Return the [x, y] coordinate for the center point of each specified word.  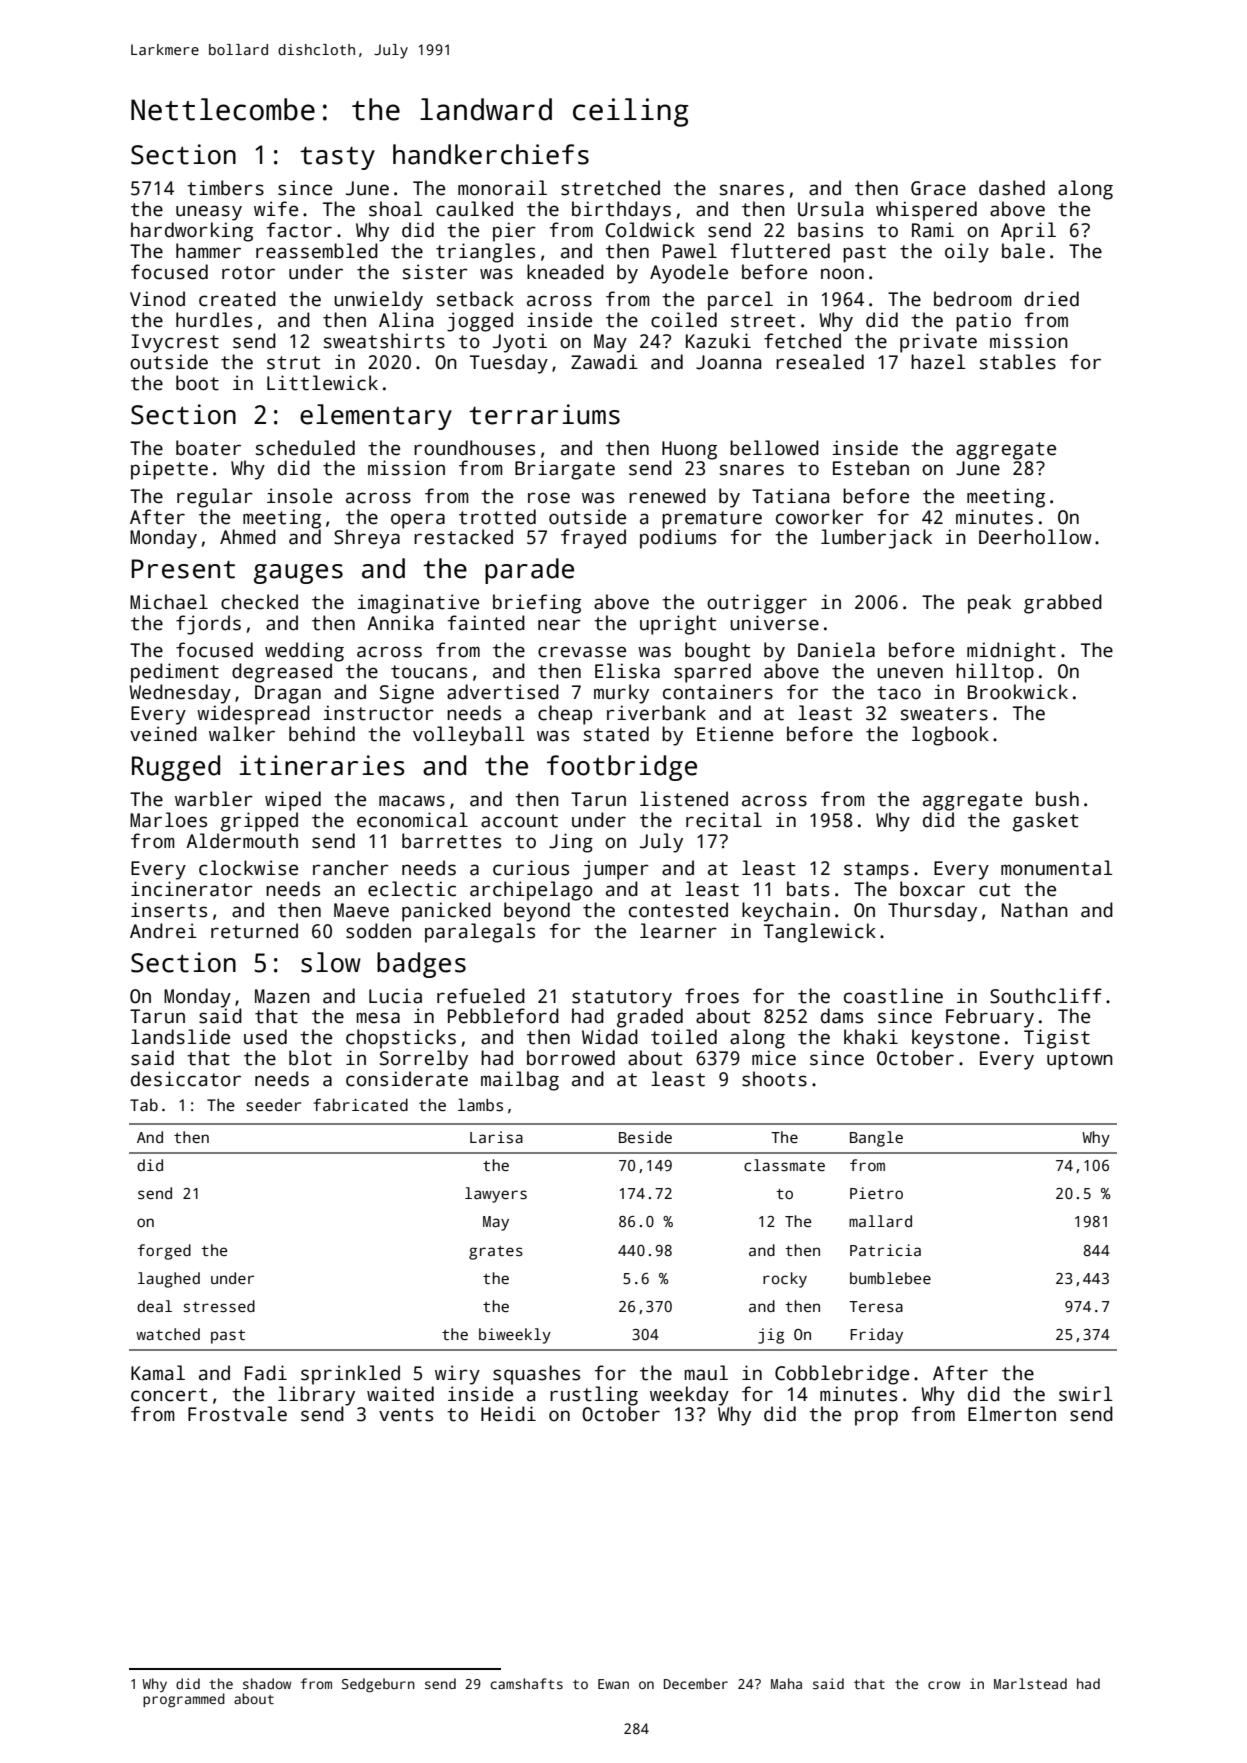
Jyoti [520, 343]
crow [944, 1685]
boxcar [932, 889]
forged [164, 1252]
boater [208, 448]
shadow [267, 1683]
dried [1051, 299]
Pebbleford [503, 1016]
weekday [689, 1396]
